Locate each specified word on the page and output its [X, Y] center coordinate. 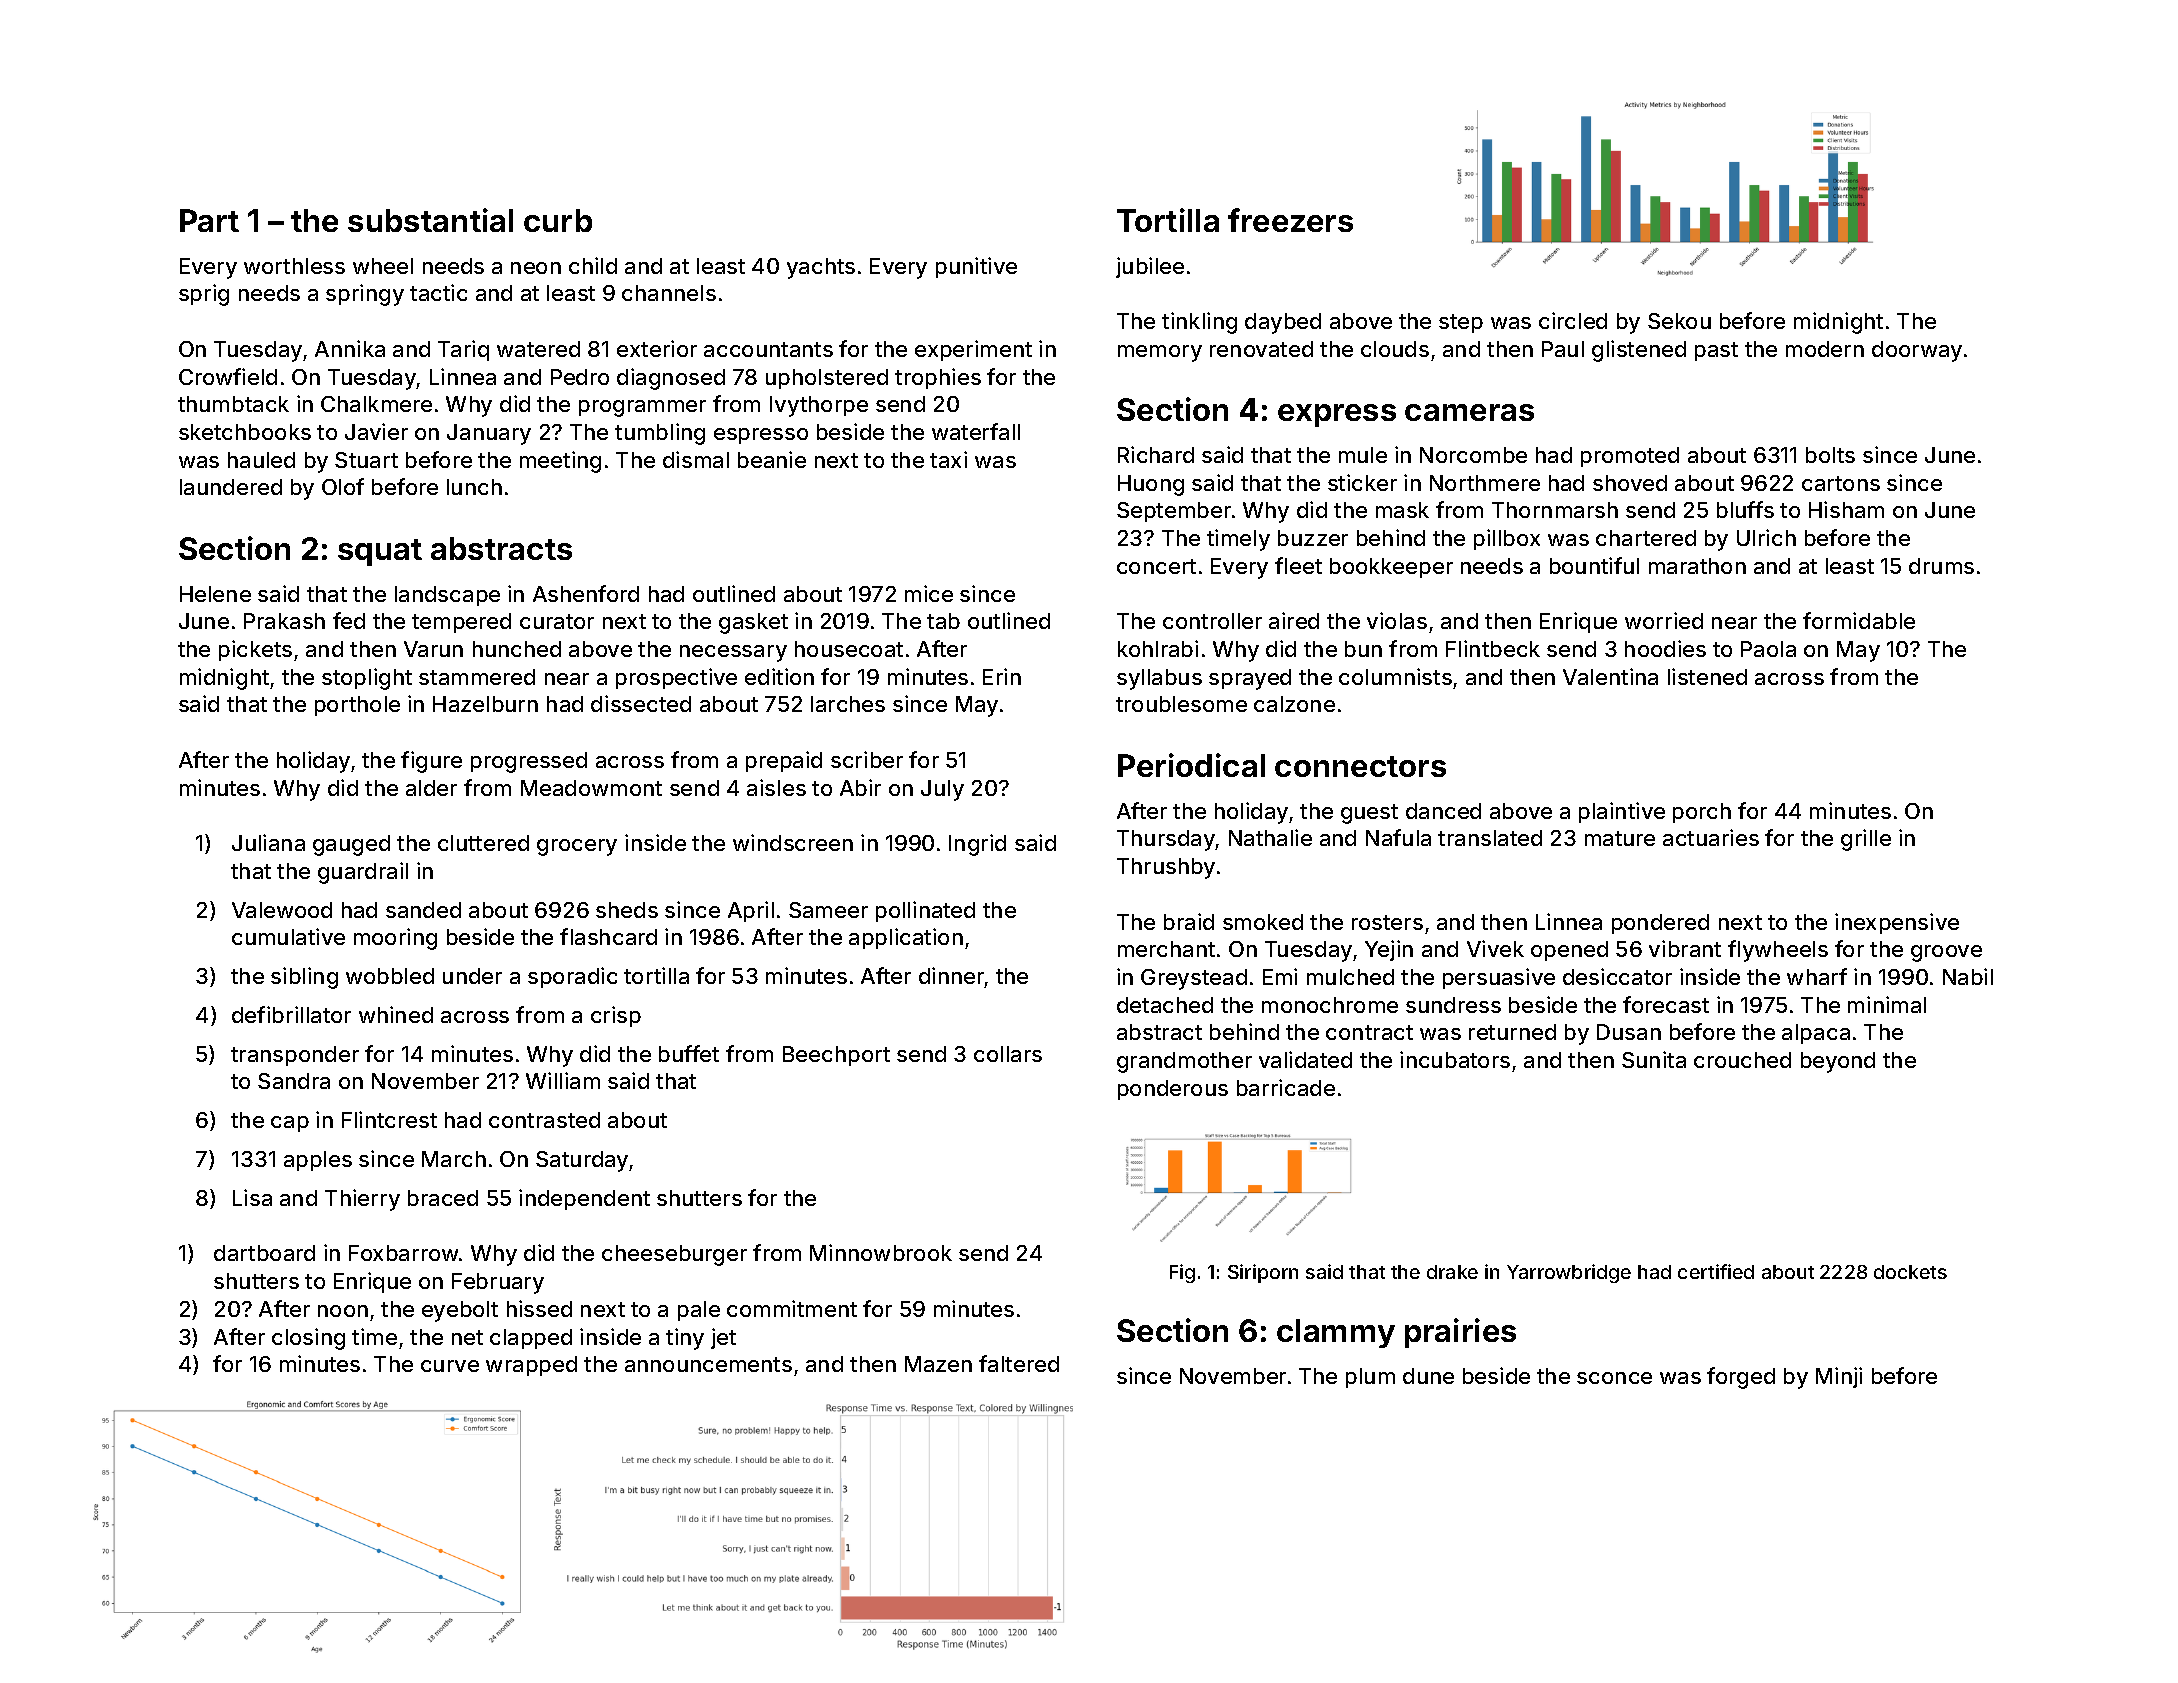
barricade [1286, 1087]
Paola [1768, 649]
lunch [474, 487]
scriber [867, 759]
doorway [1917, 351]
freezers [1290, 220]
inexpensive [1897, 923]
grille [1866, 840]
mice [929, 593]
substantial [430, 220]
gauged [351, 845]
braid [1189, 921]
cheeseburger [674, 1255]
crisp [616, 1016]
